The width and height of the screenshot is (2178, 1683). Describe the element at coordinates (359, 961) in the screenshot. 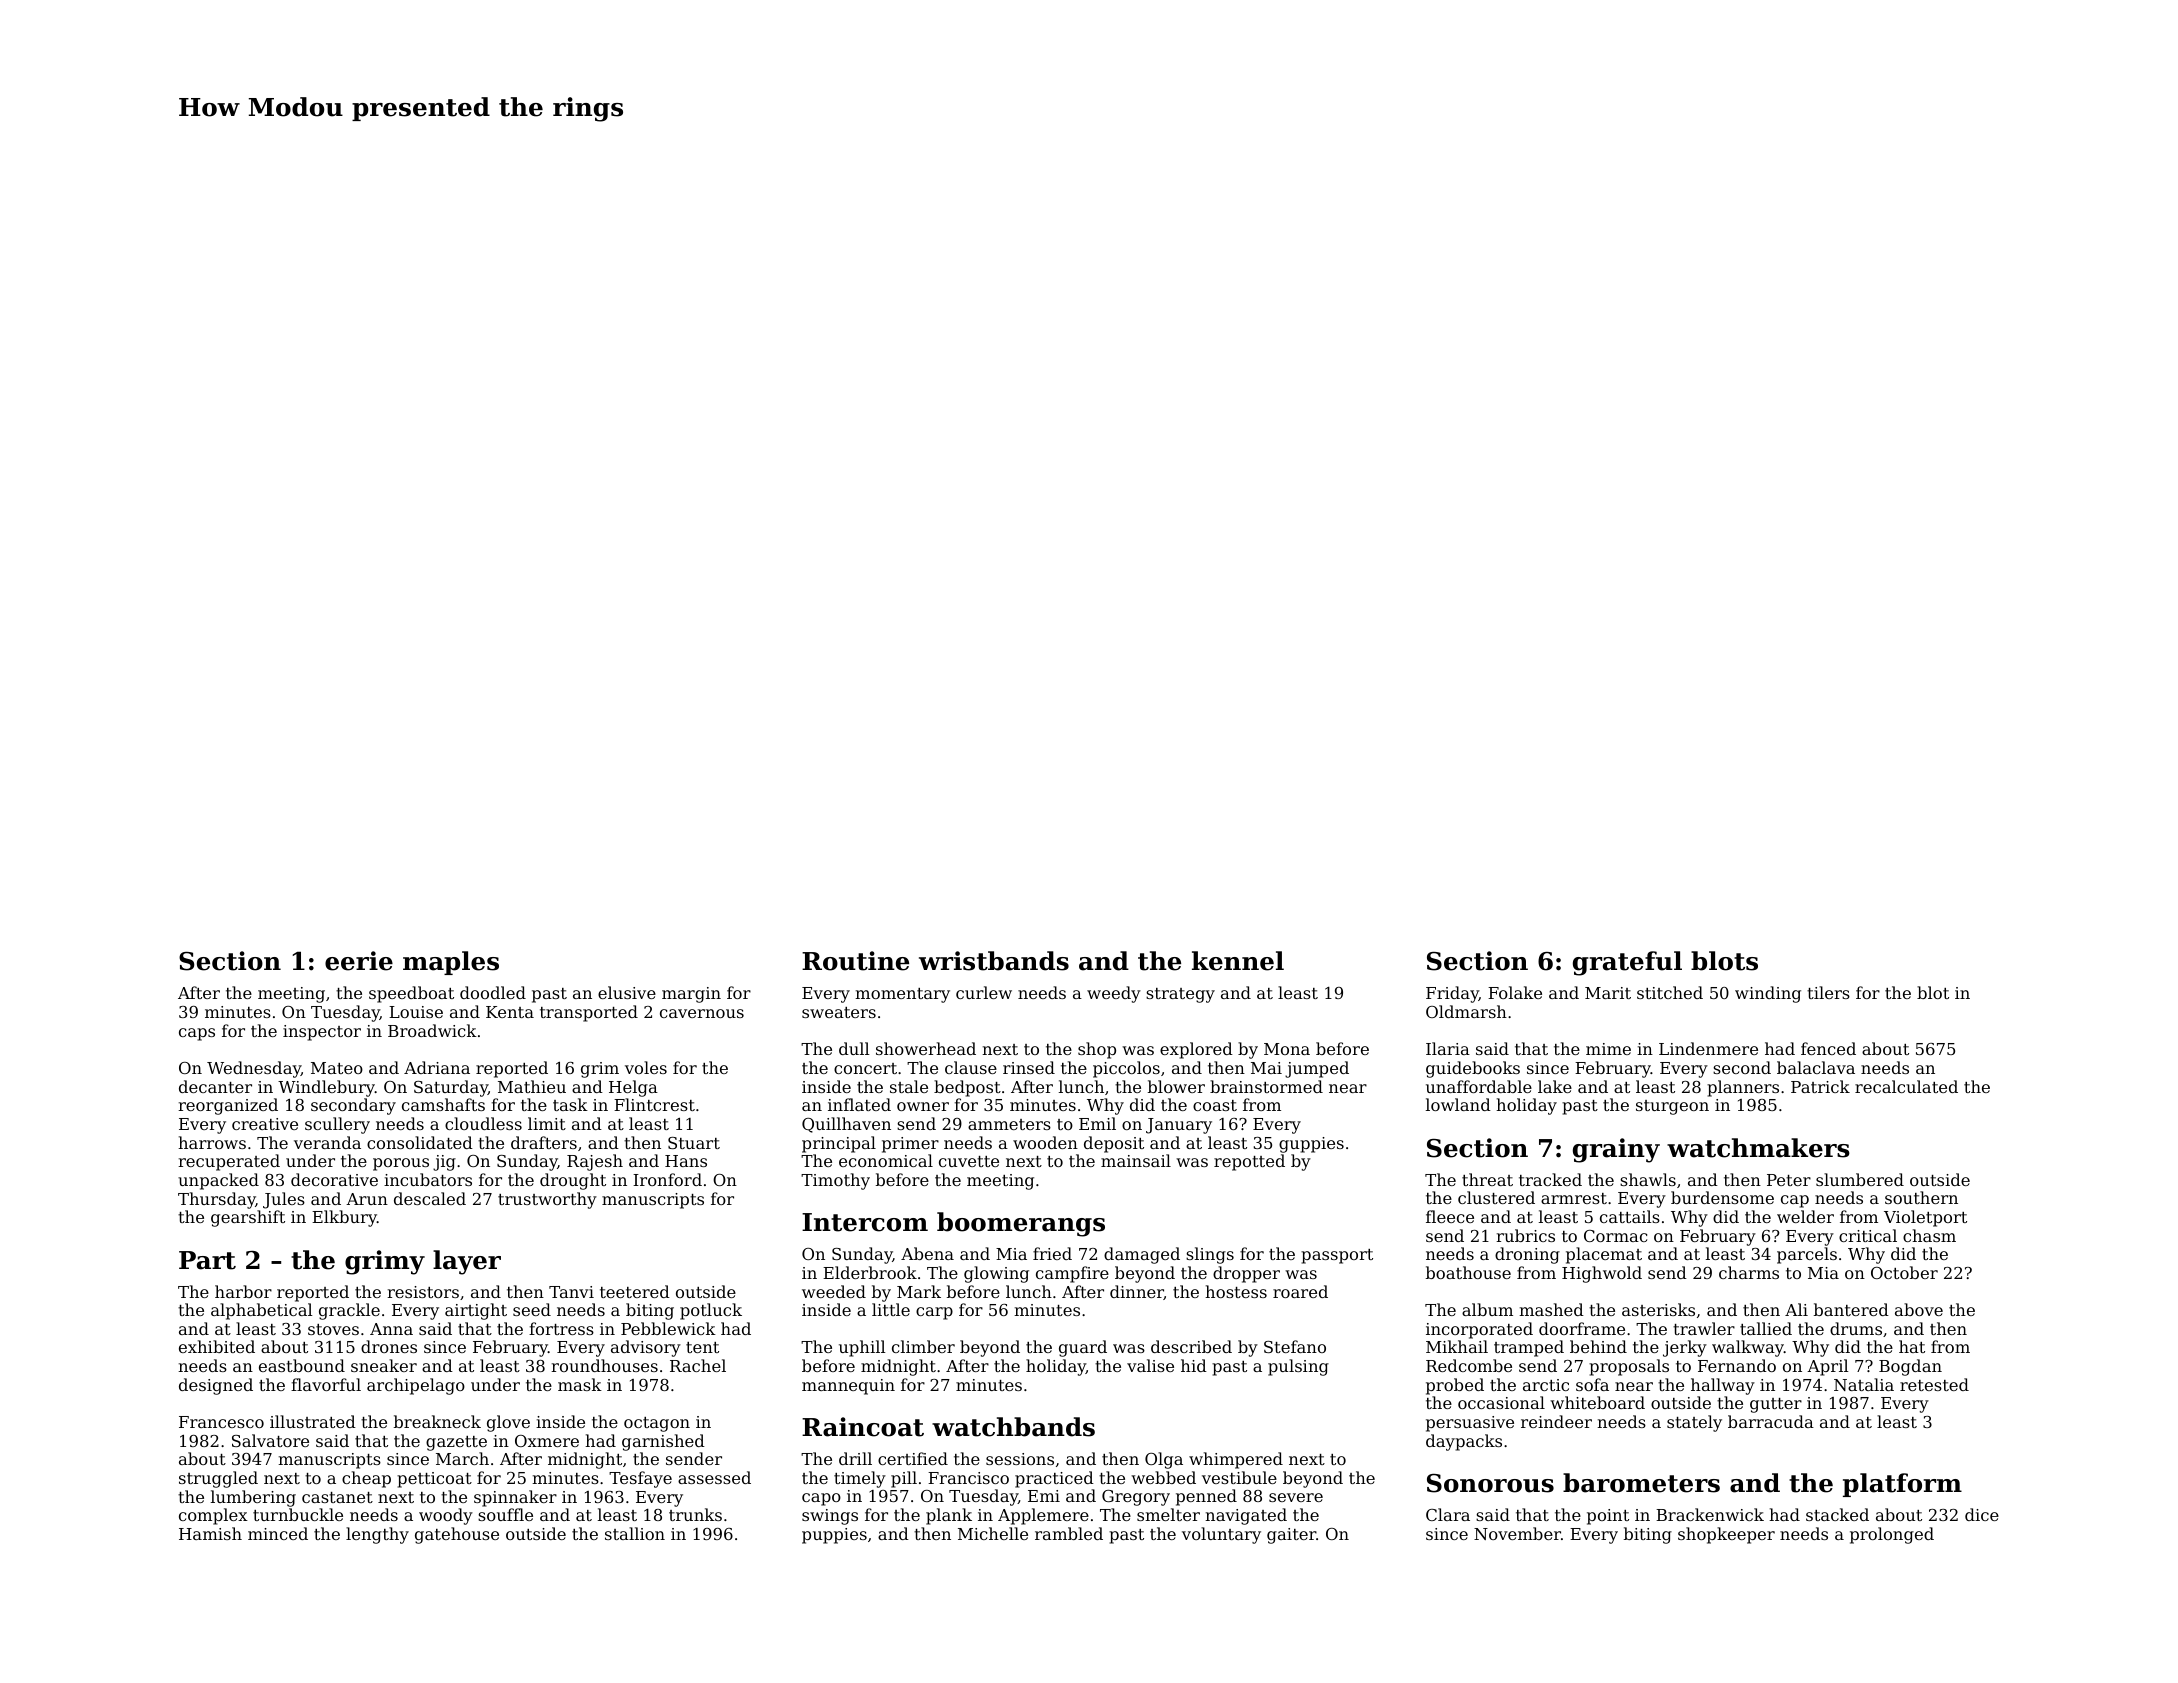

I see `eerie` at that location.
